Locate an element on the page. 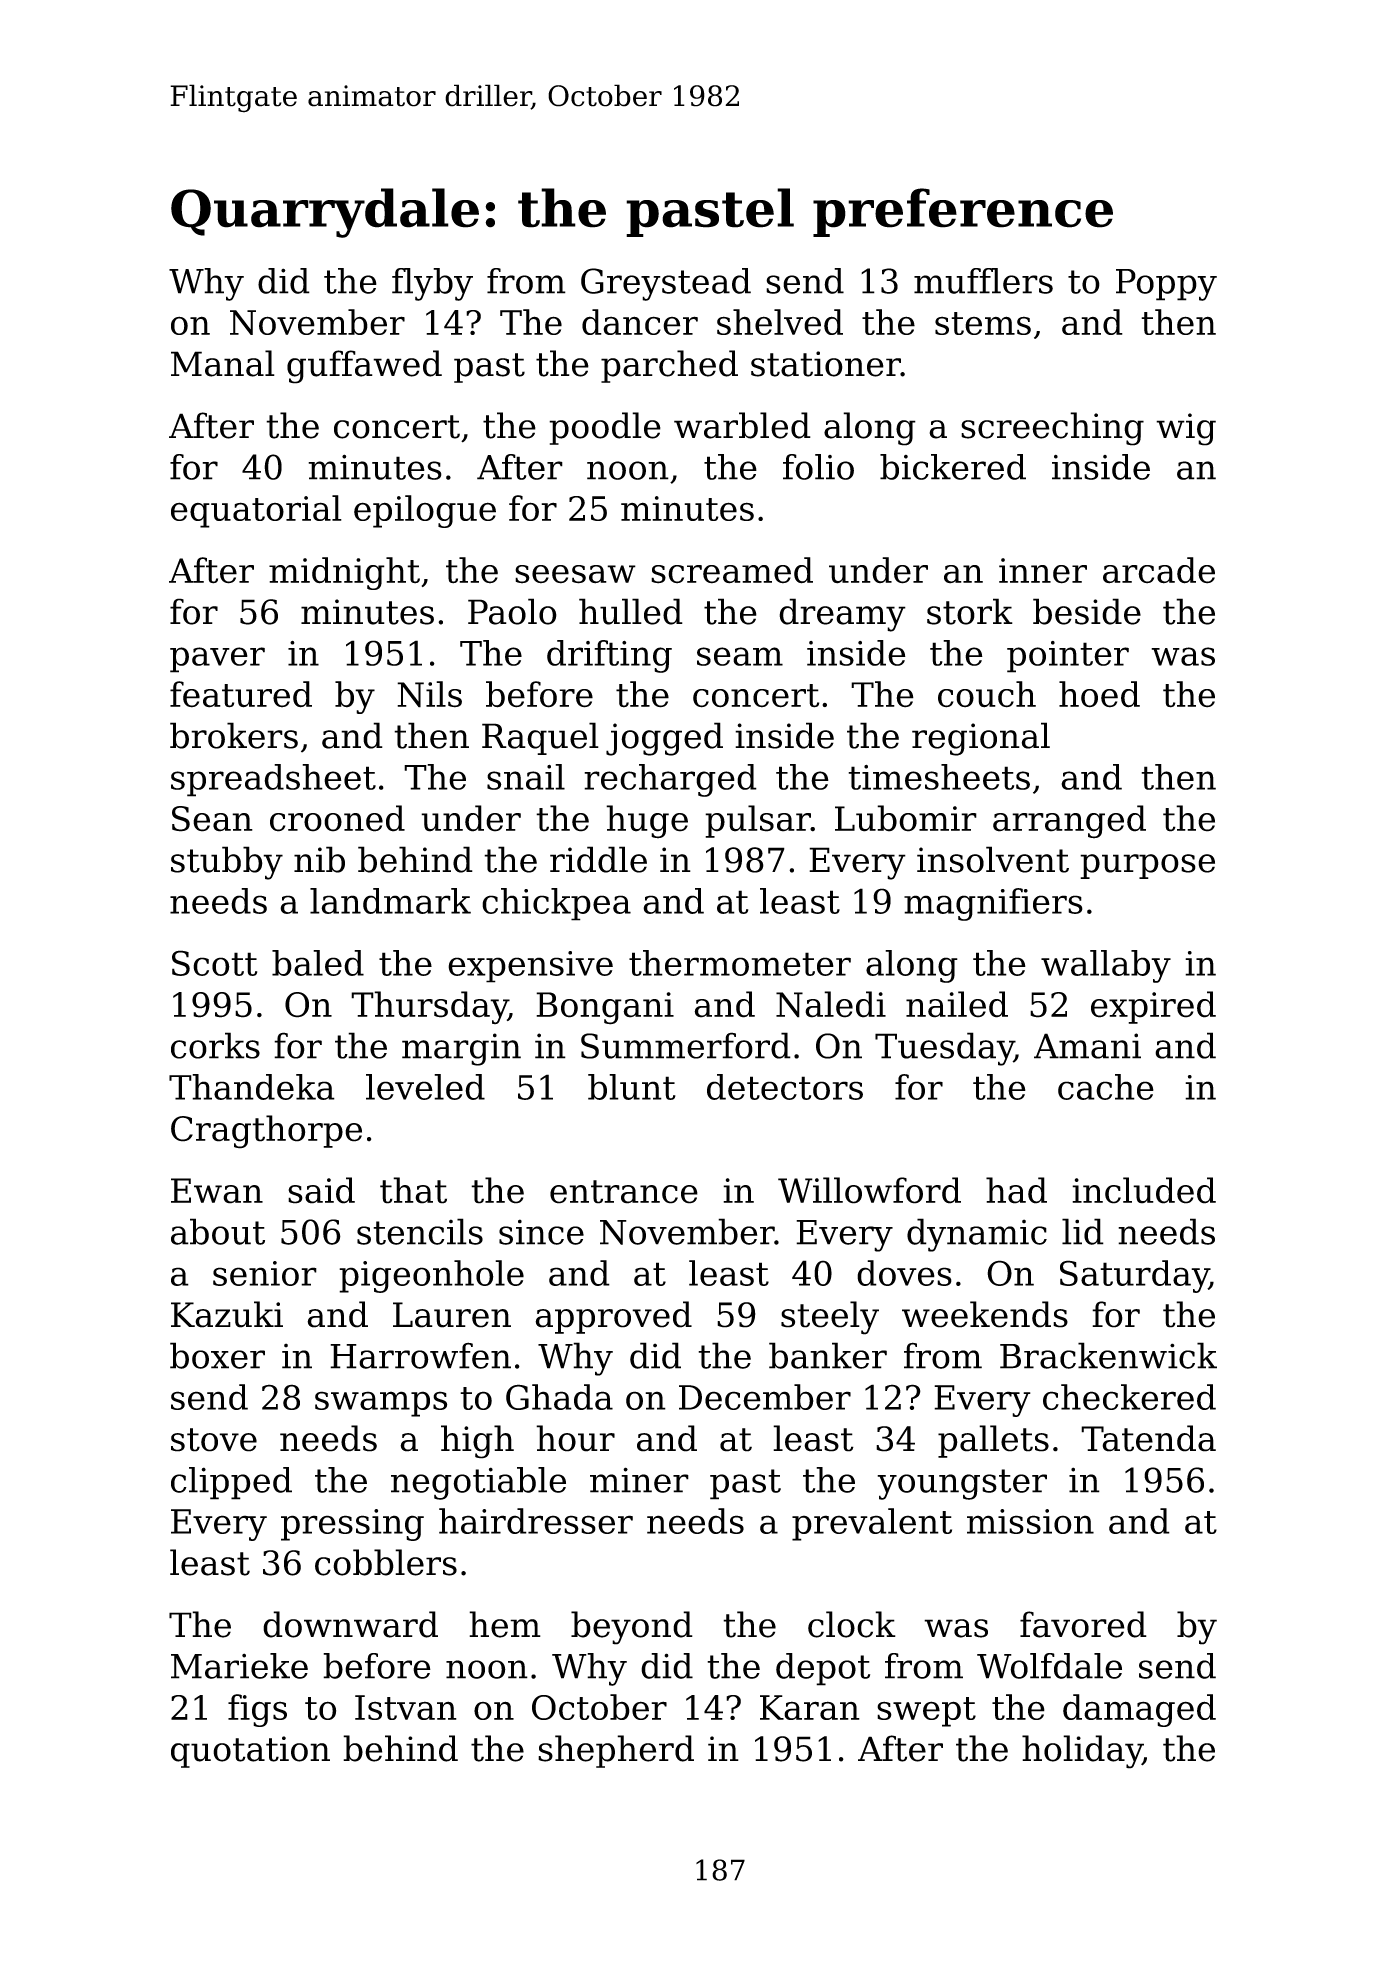  quotation is located at coordinates (250, 1752).
